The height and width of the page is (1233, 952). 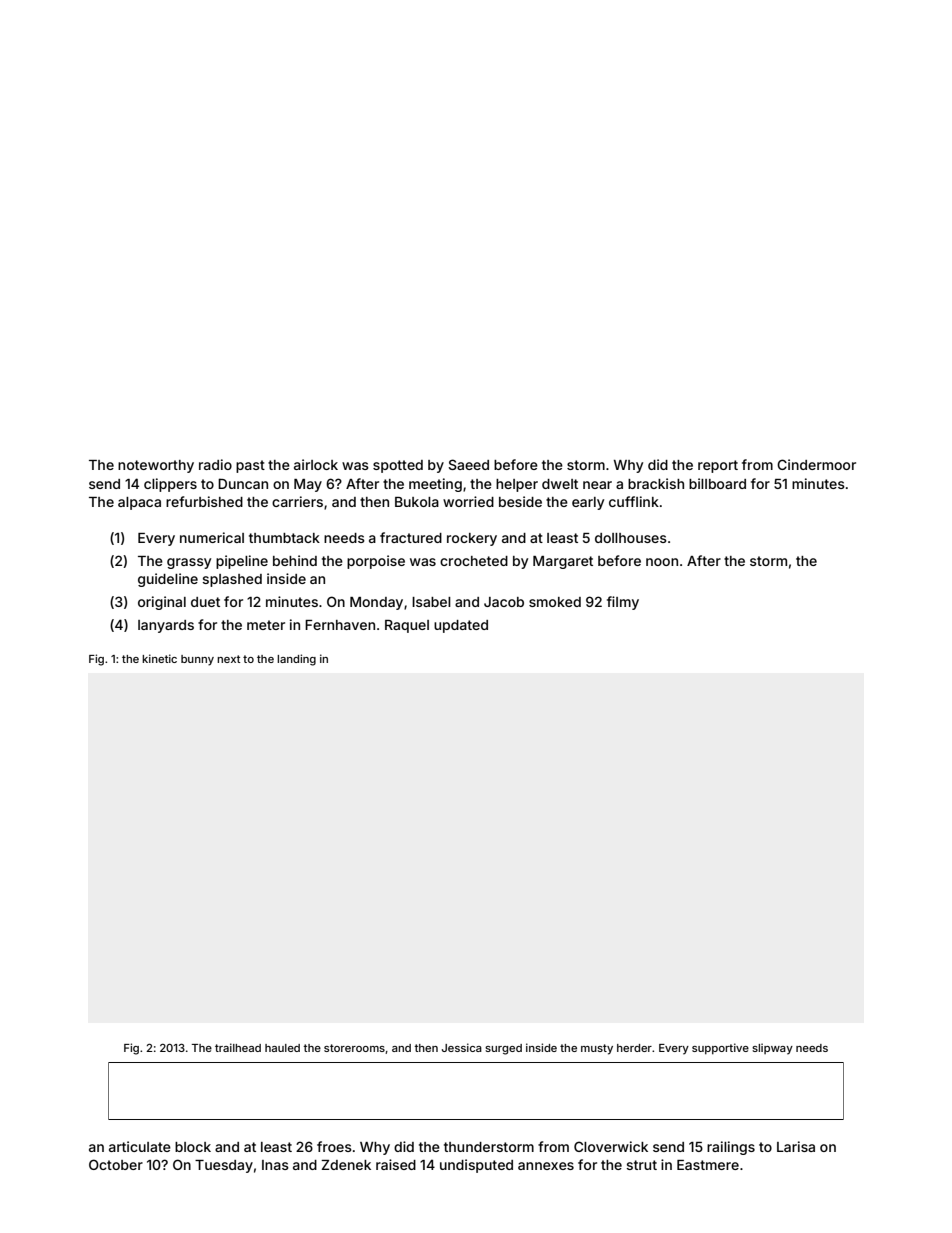 What do you see at coordinates (720, 1048) in the page?
I see `supportive` at bounding box center [720, 1048].
